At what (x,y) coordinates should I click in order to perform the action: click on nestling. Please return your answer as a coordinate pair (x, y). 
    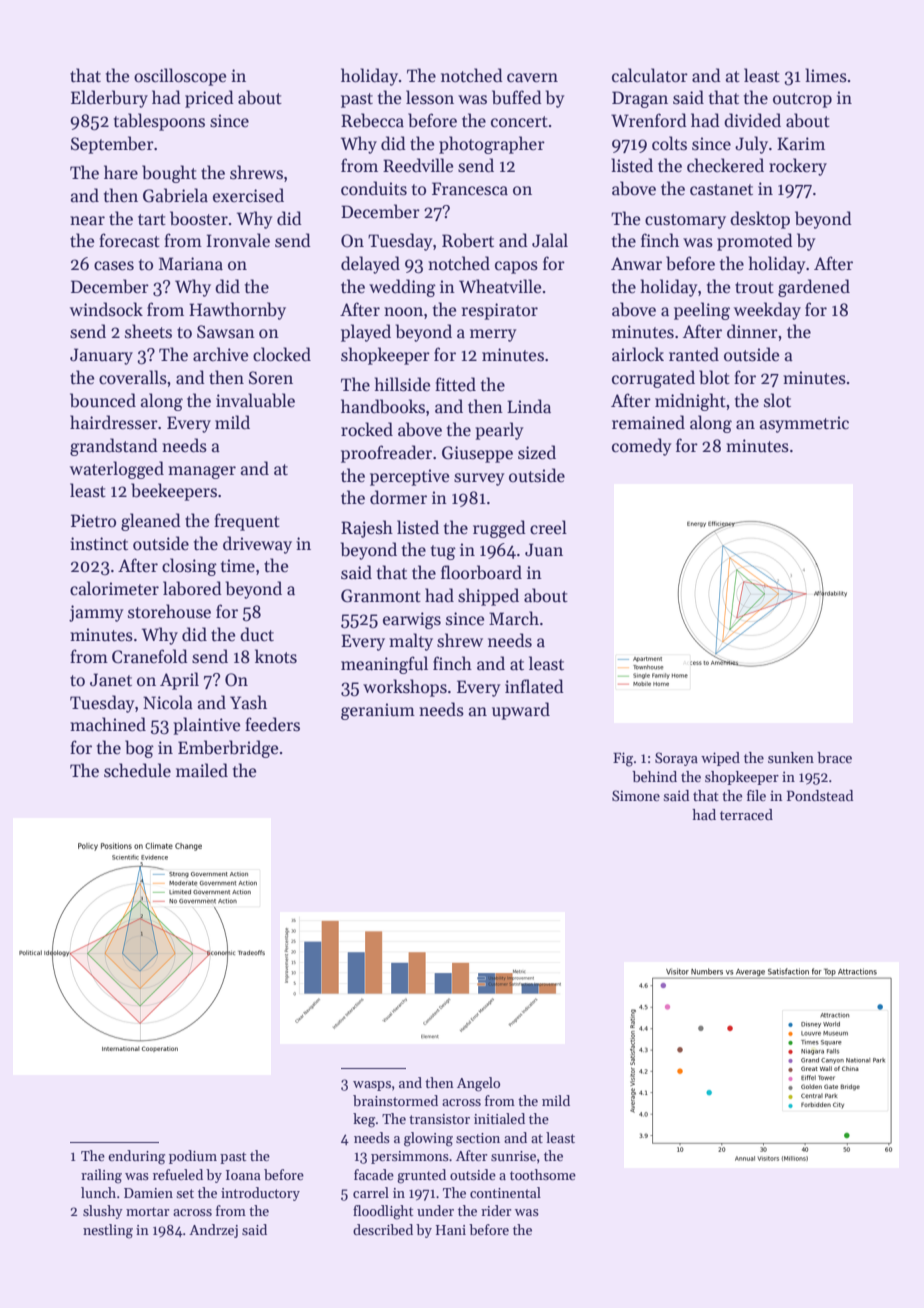
    Looking at the image, I should click on (108, 1231).
